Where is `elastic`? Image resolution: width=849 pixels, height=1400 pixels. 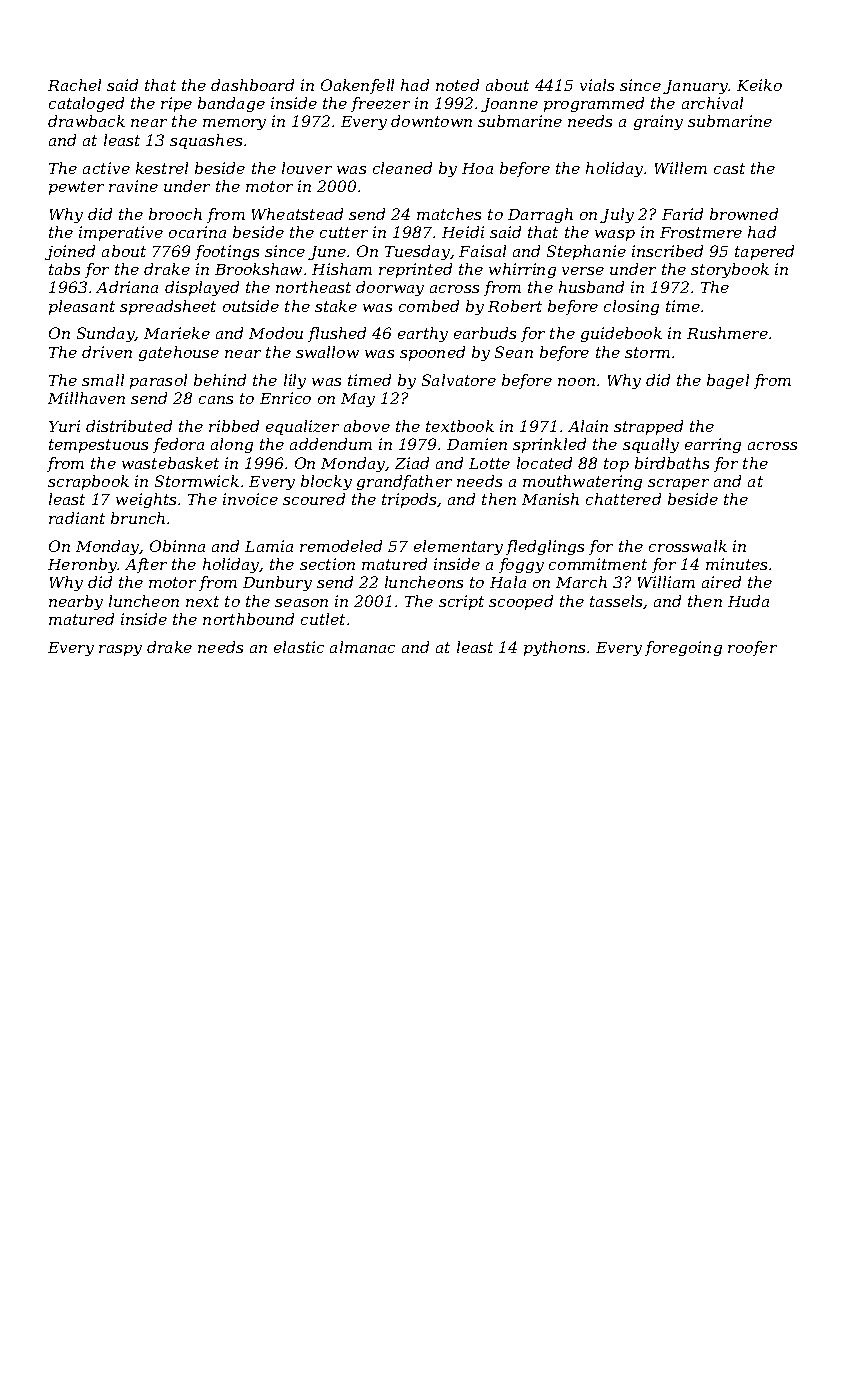 elastic is located at coordinates (299, 647).
